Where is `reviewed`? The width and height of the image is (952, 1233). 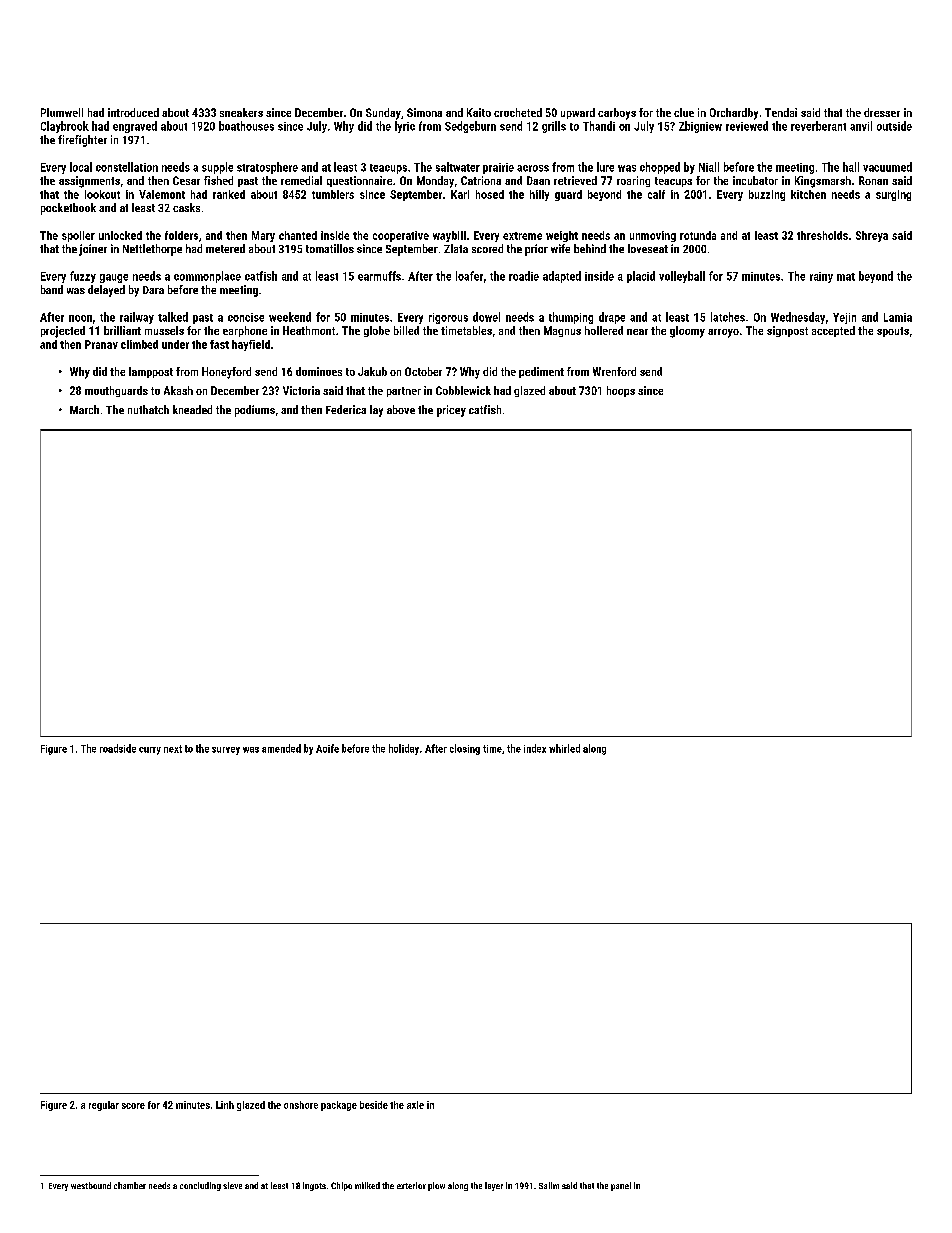
reviewed is located at coordinates (747, 126).
